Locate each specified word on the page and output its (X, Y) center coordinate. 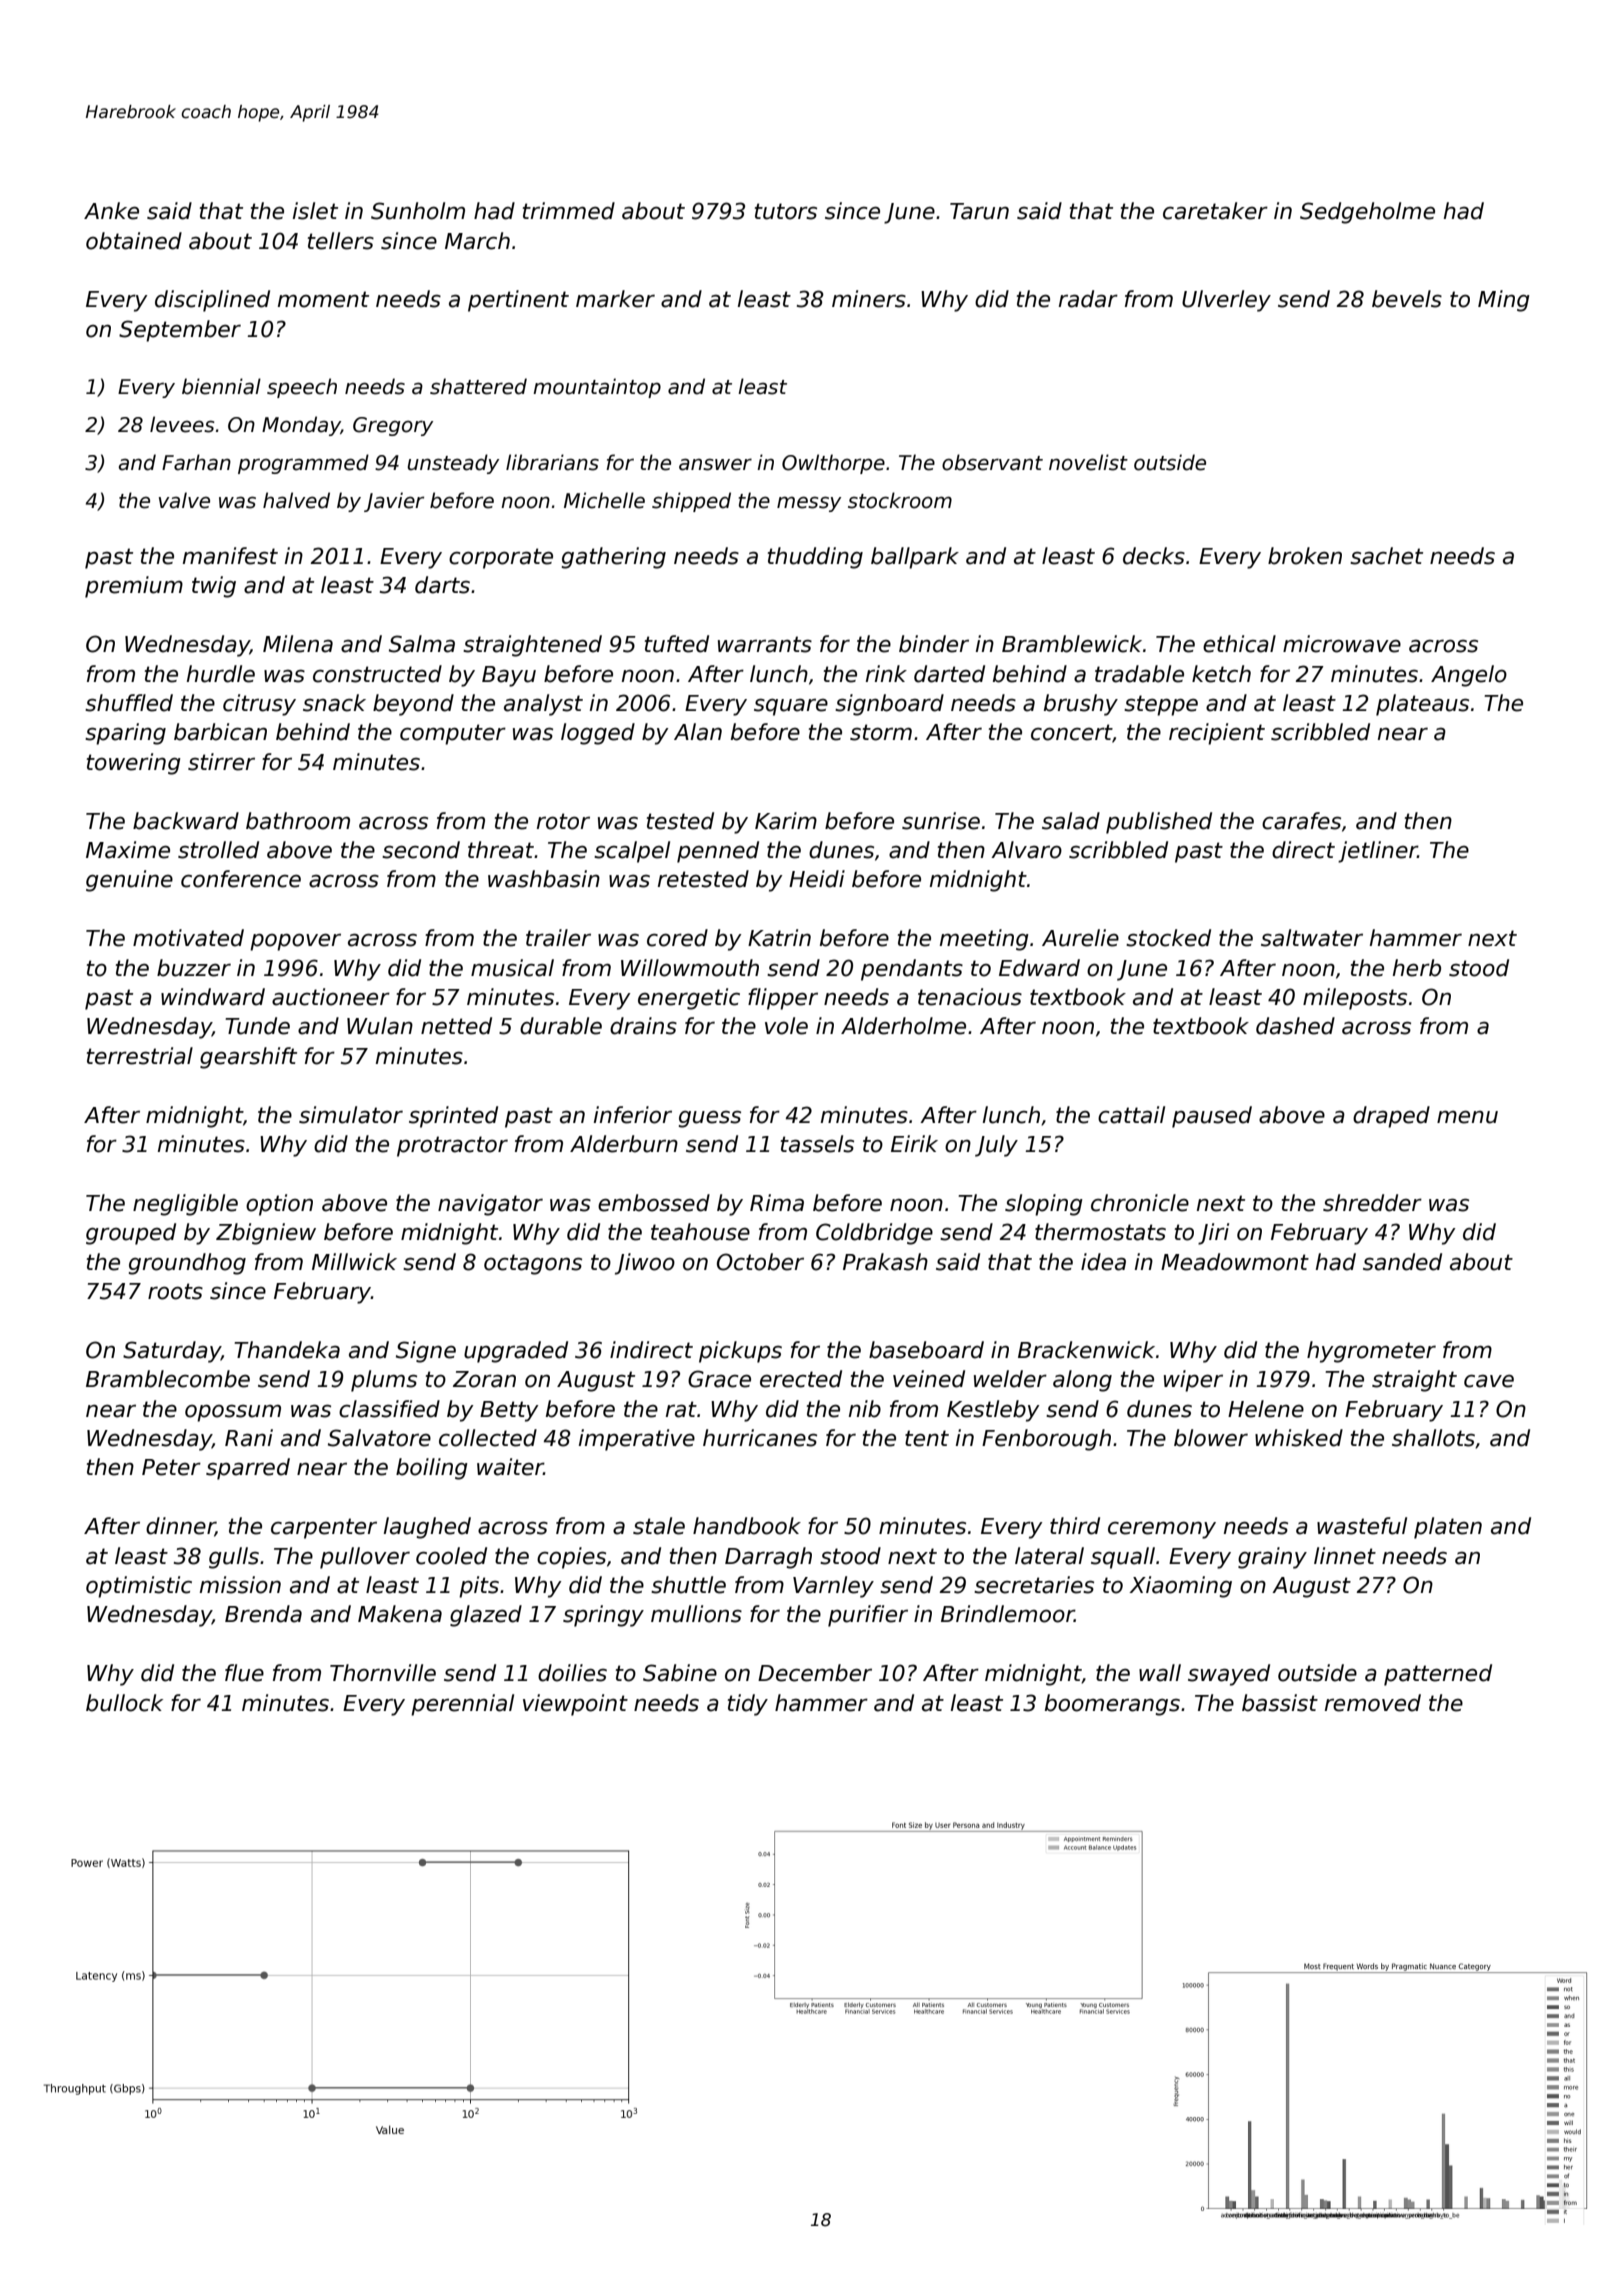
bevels (1407, 299)
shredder (1372, 1203)
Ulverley (1226, 301)
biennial (221, 386)
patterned (1438, 1675)
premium (134, 587)
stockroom (900, 500)
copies (571, 1558)
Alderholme (903, 1026)
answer (715, 464)
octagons (533, 1264)
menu (1467, 1117)
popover (295, 942)
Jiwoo (645, 1264)
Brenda (263, 1614)
